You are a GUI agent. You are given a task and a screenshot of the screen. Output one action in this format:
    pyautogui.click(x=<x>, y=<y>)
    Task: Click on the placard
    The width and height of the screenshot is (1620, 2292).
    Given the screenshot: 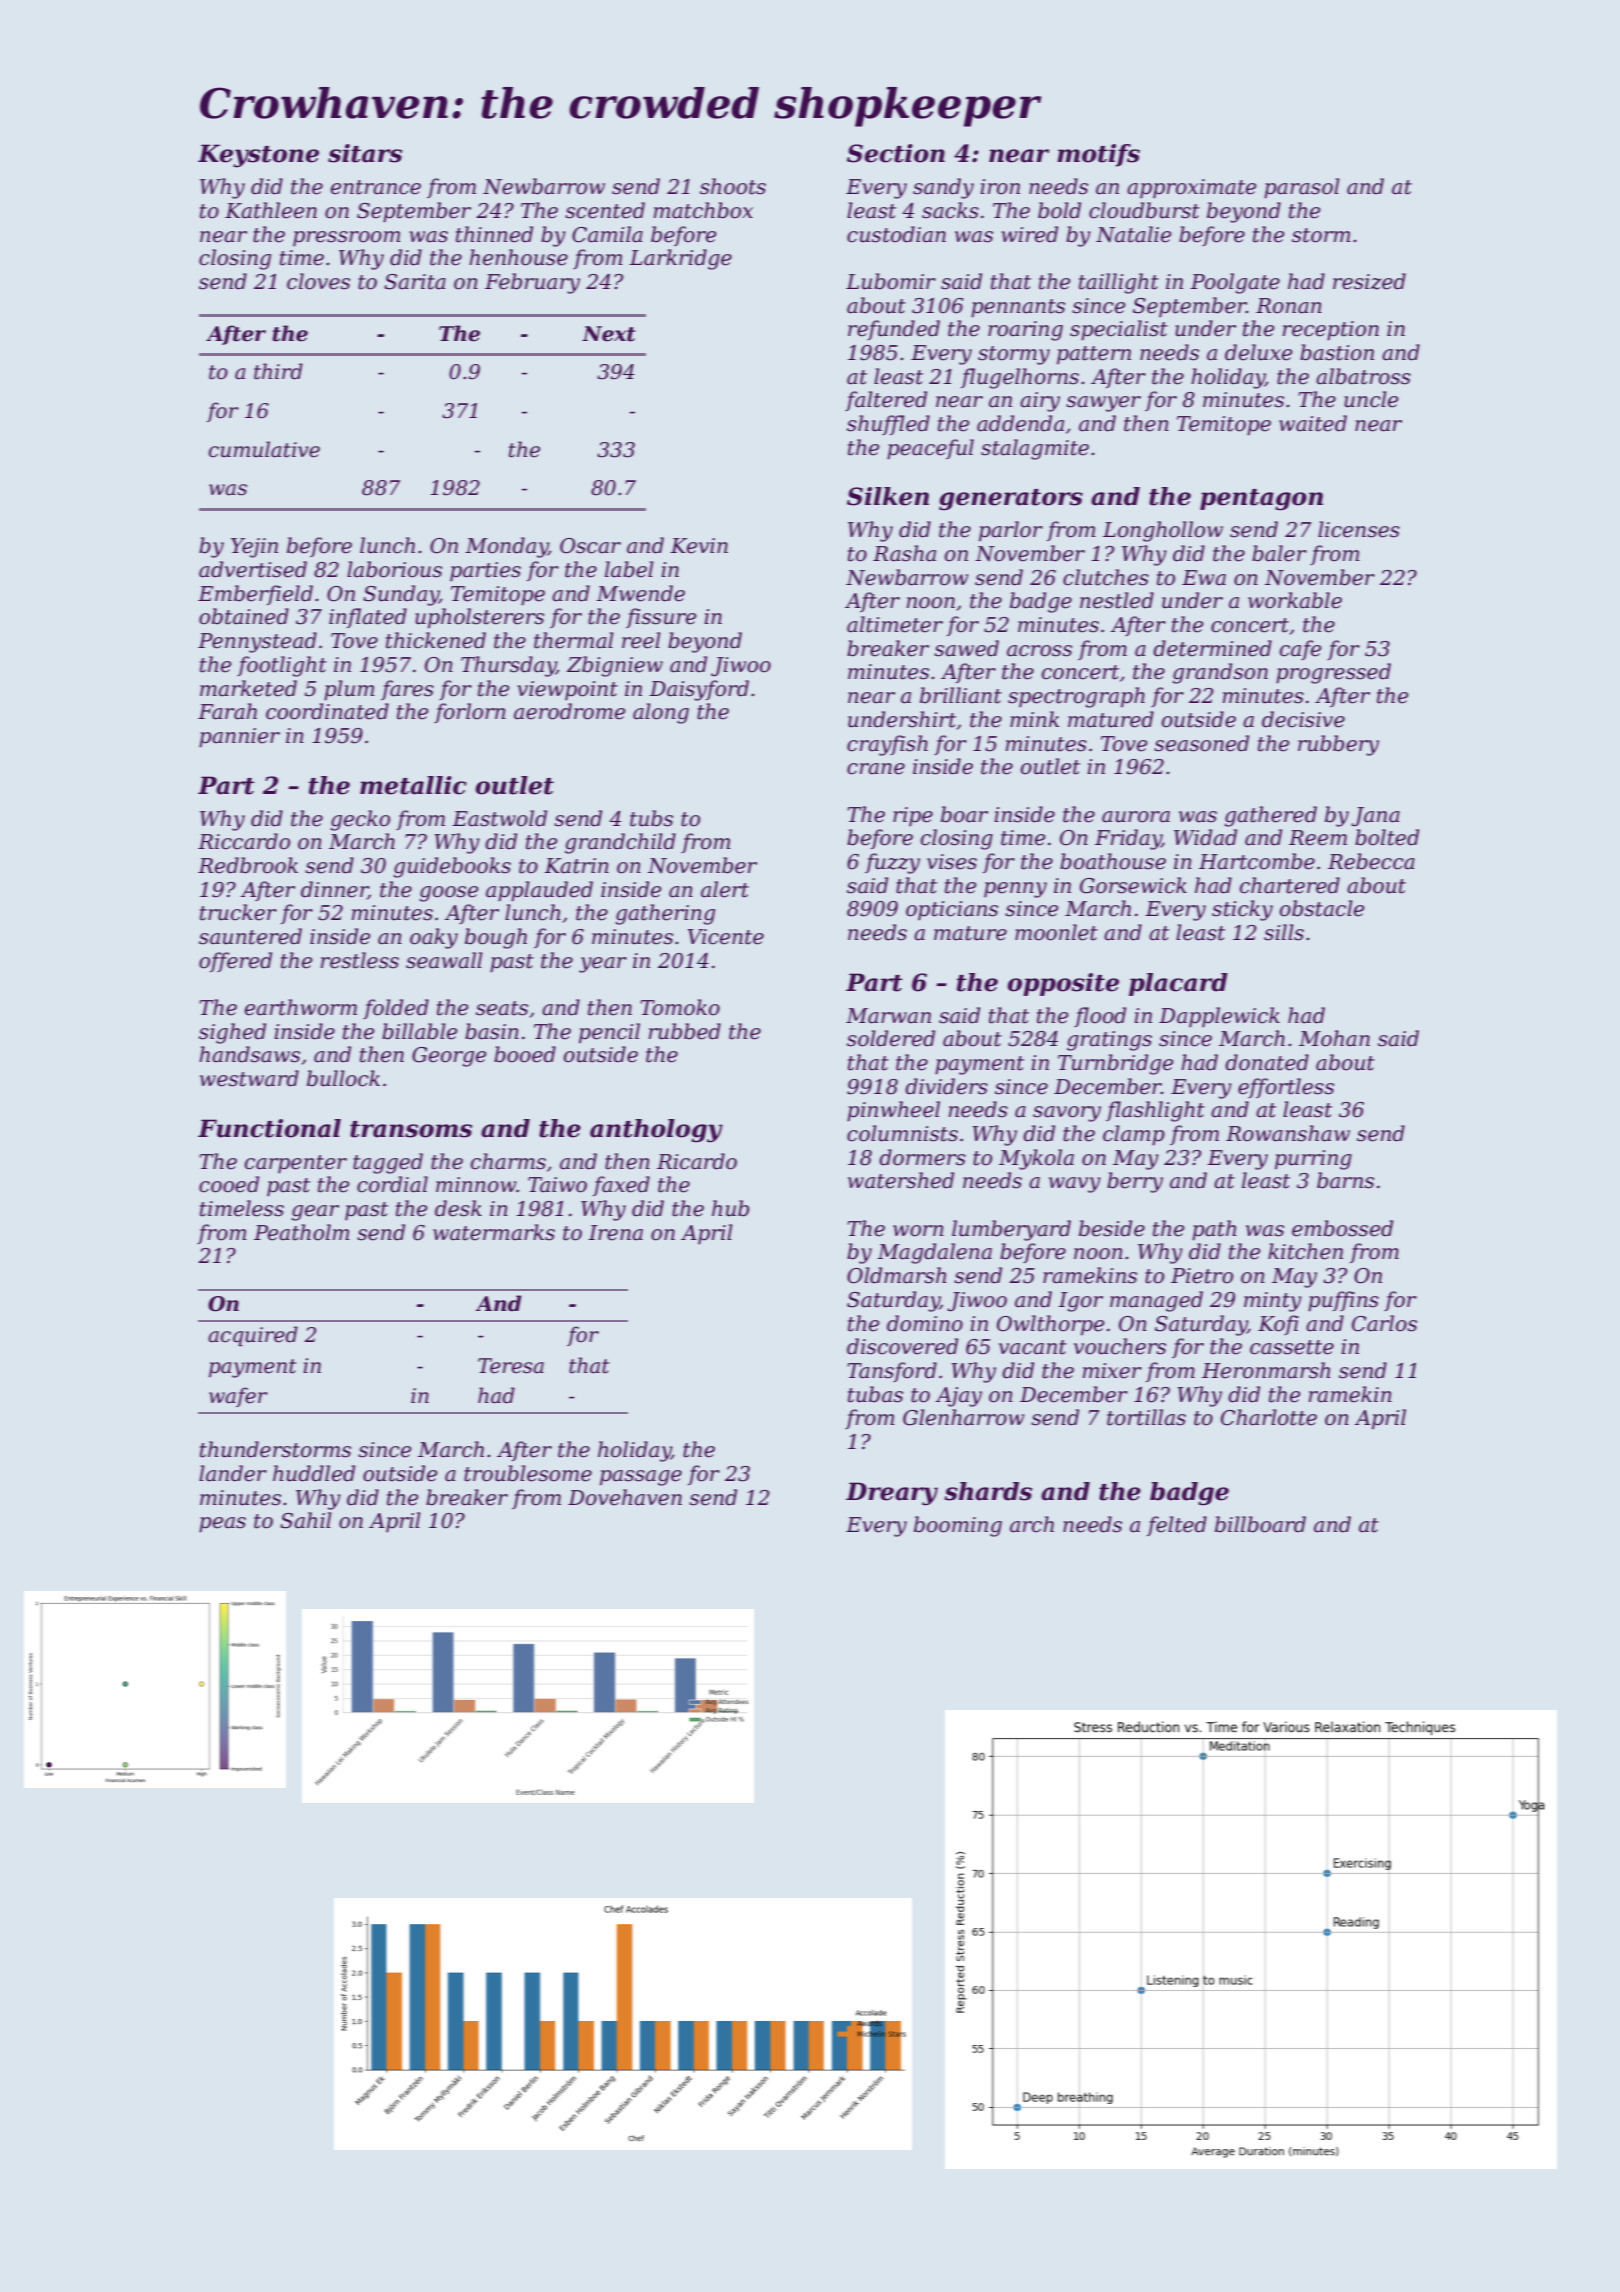 What is the action you would take?
    pyautogui.click(x=1178, y=984)
